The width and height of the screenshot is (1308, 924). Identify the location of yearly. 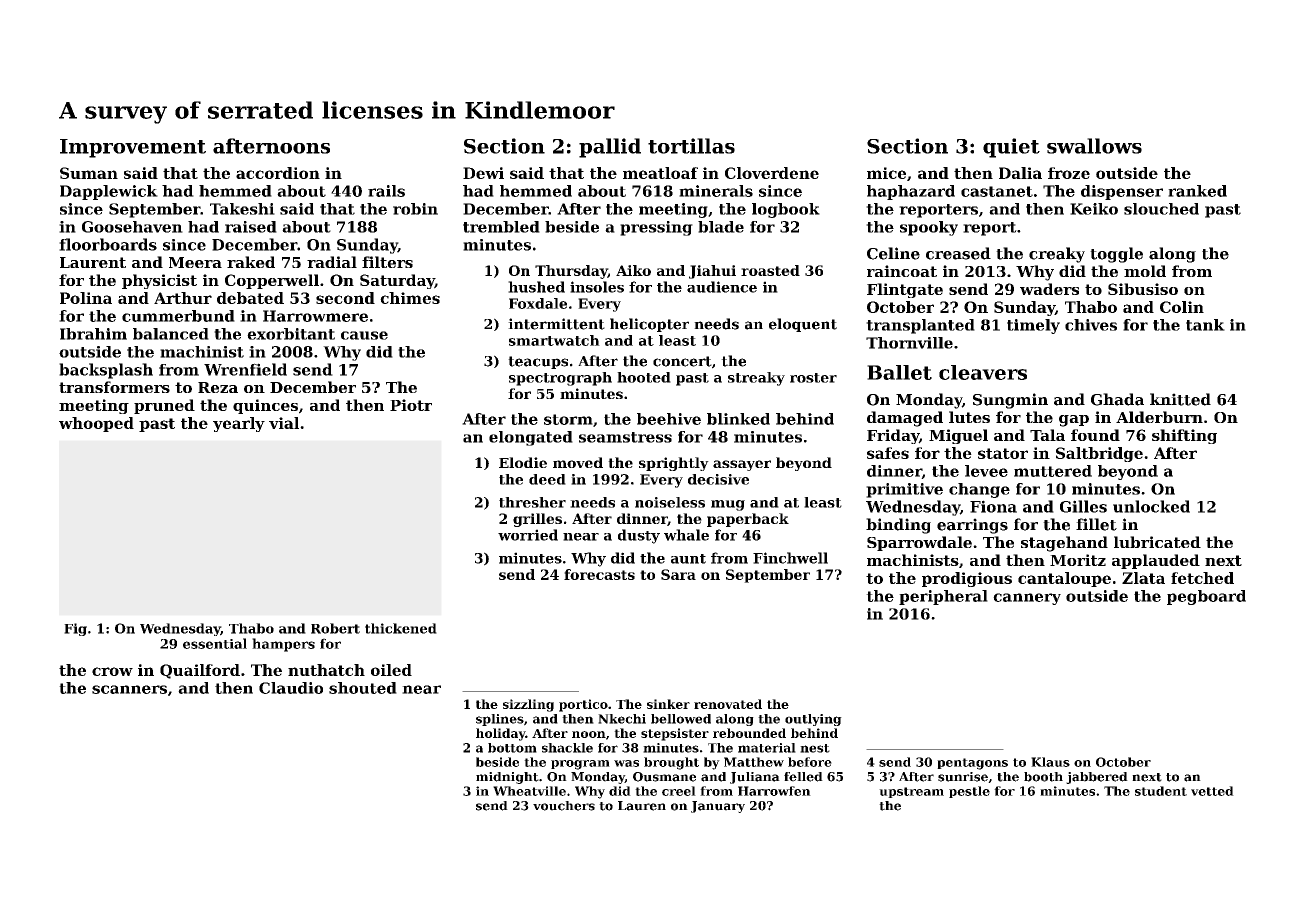
(239, 424).
